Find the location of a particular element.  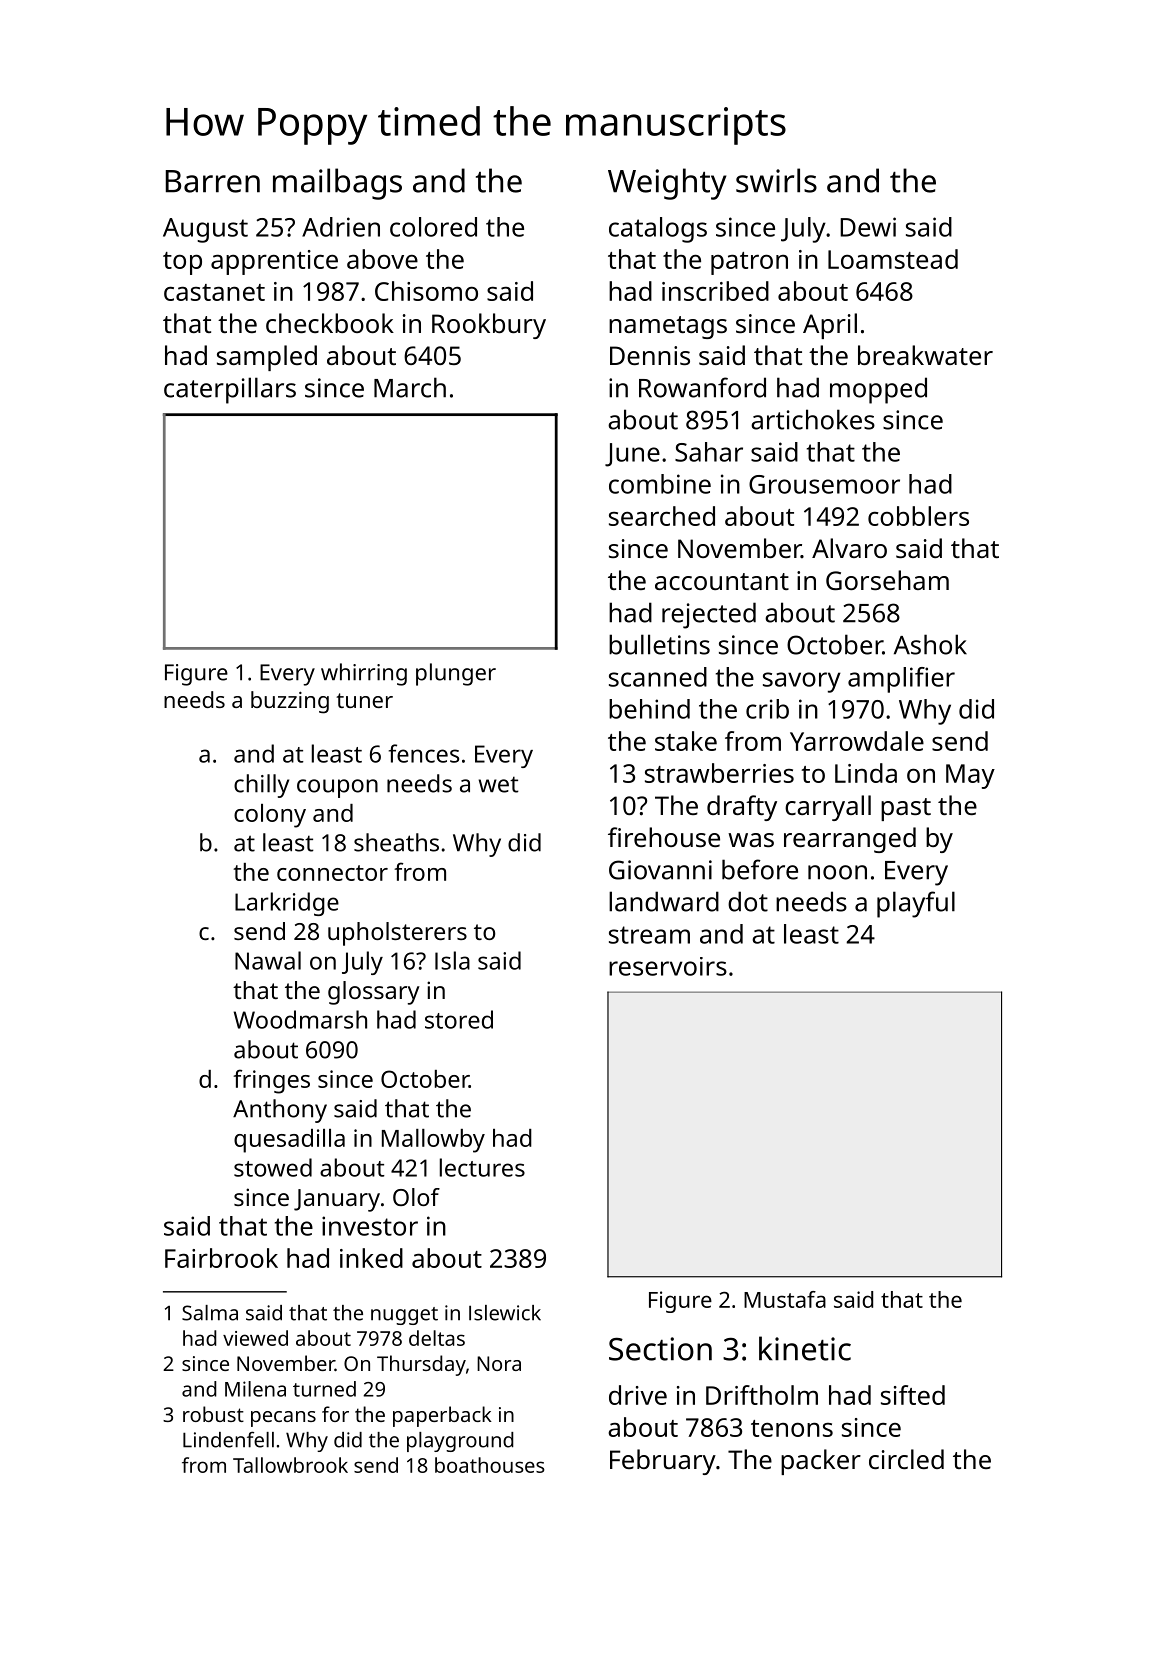

Lindenfell is located at coordinates (228, 1439).
